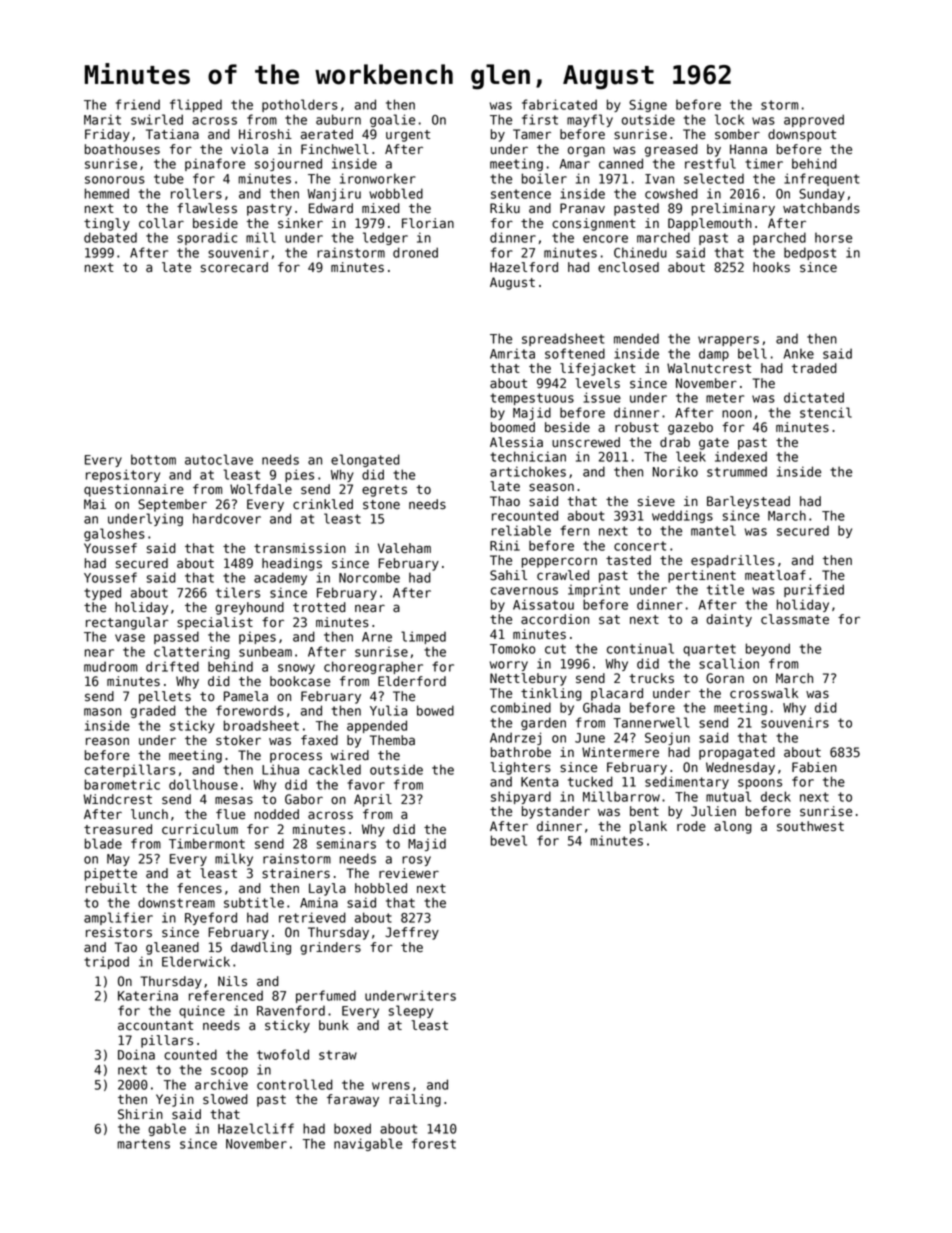 The width and height of the document is (952, 1233). What do you see at coordinates (434, 1143) in the document?
I see `forest` at bounding box center [434, 1143].
